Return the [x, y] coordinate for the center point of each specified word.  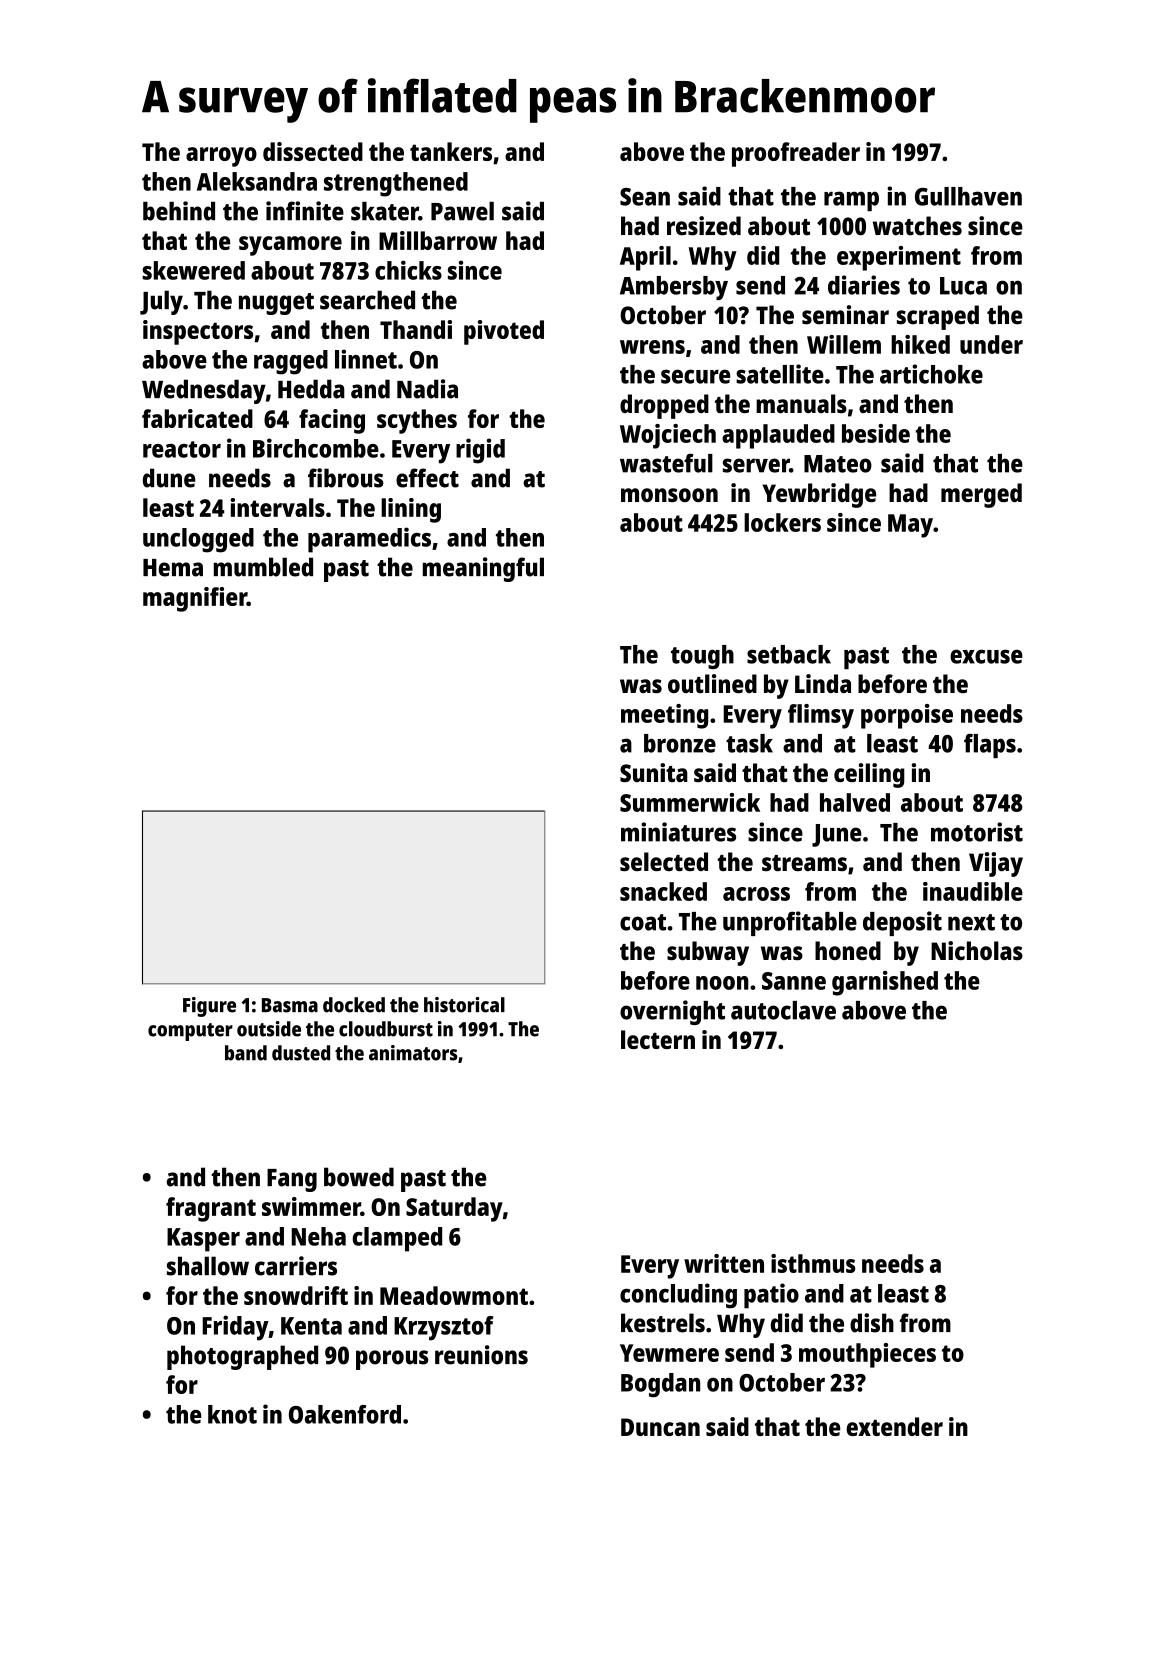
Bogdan [660, 1385]
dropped [664, 406]
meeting [664, 716]
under [991, 344]
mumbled [263, 567]
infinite [305, 211]
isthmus [813, 1263]
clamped [397, 1239]
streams [804, 863]
